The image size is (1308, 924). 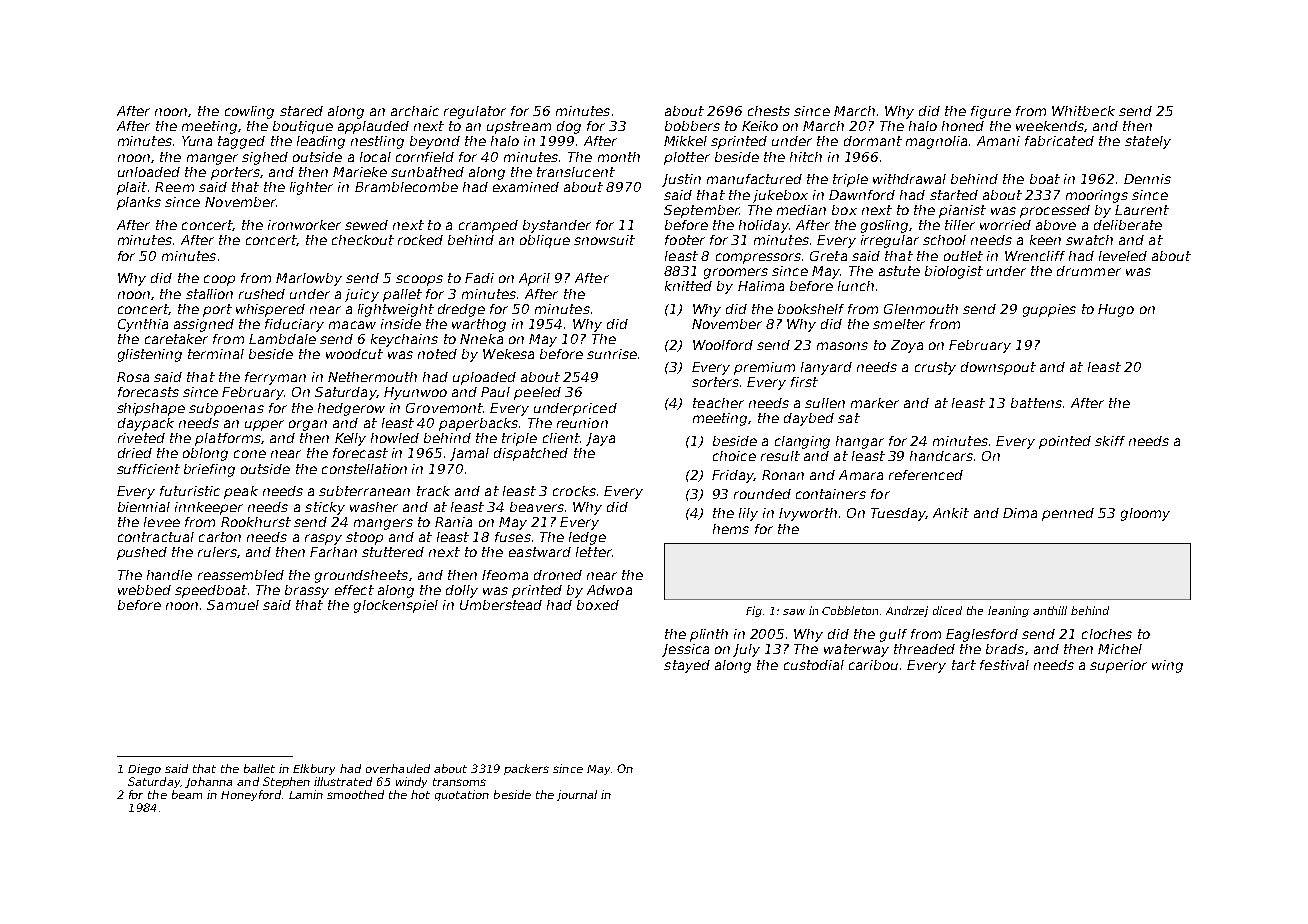 What do you see at coordinates (526, 769) in the screenshot?
I see `packers` at bounding box center [526, 769].
